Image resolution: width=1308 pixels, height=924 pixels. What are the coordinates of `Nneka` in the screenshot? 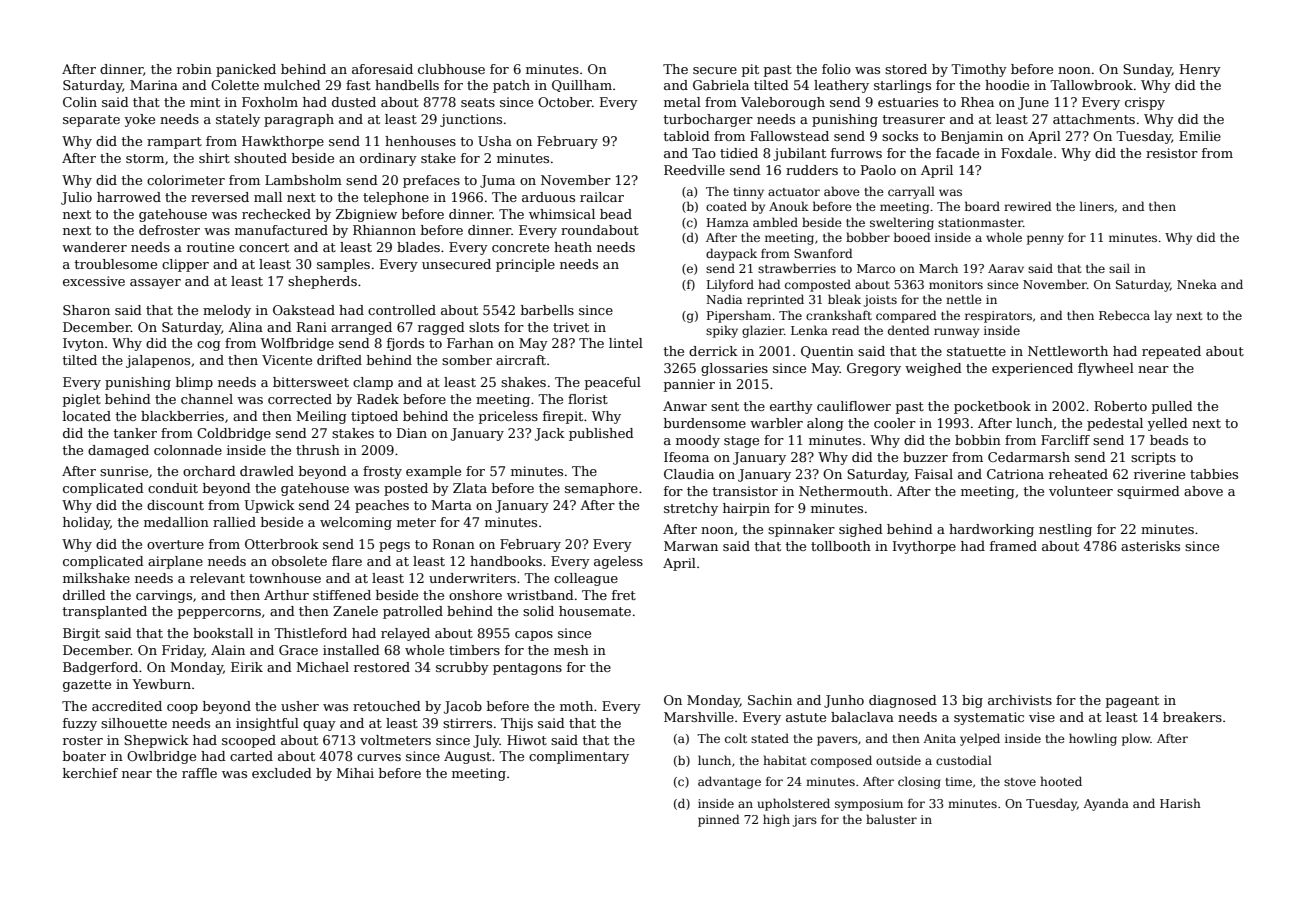 It's located at (1197, 284).
